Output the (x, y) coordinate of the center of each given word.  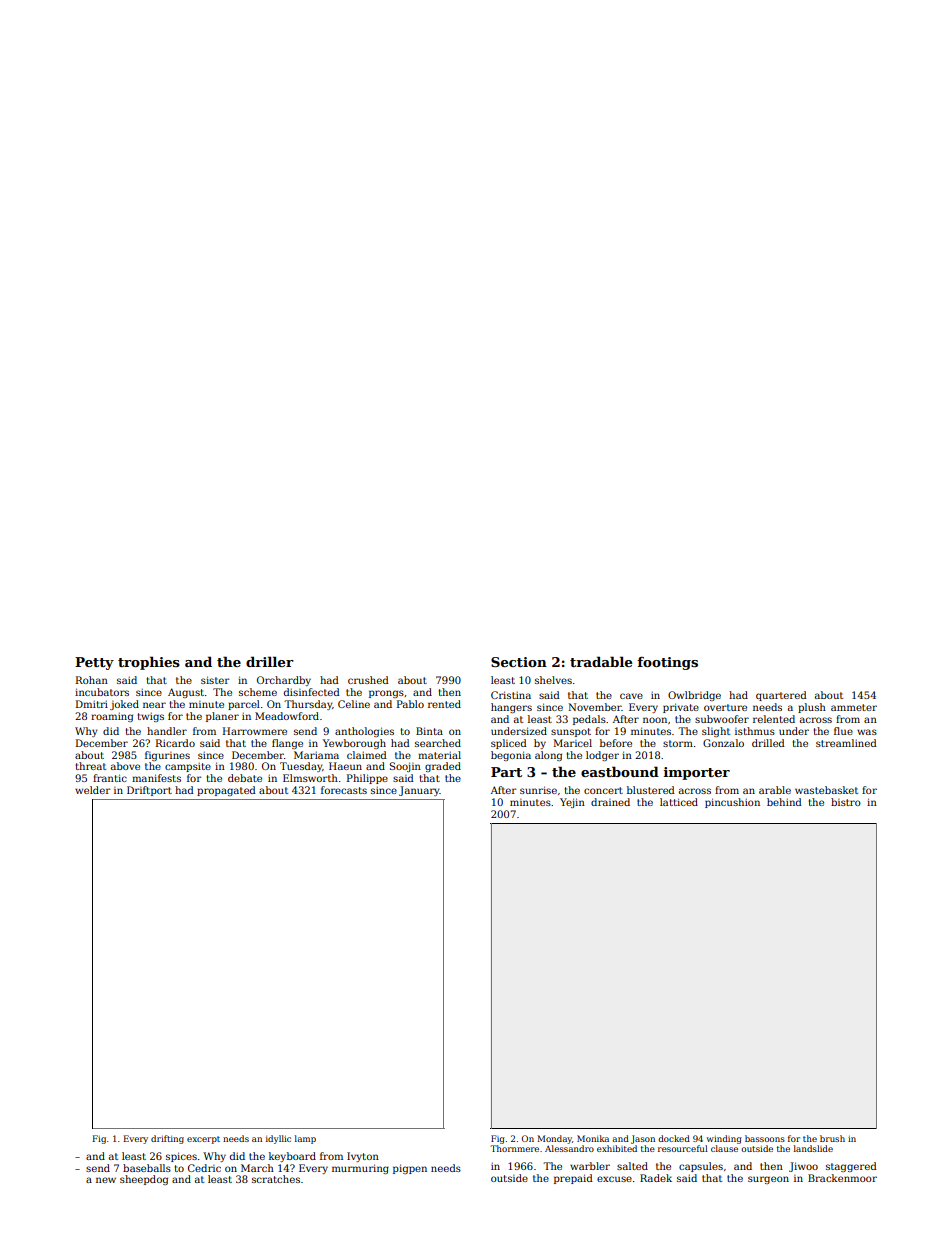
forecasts (344, 790)
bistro (846, 802)
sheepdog (144, 1180)
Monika (593, 1138)
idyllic (278, 1139)
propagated (226, 791)
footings (667, 663)
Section (519, 662)
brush (832, 1138)
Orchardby (284, 681)
